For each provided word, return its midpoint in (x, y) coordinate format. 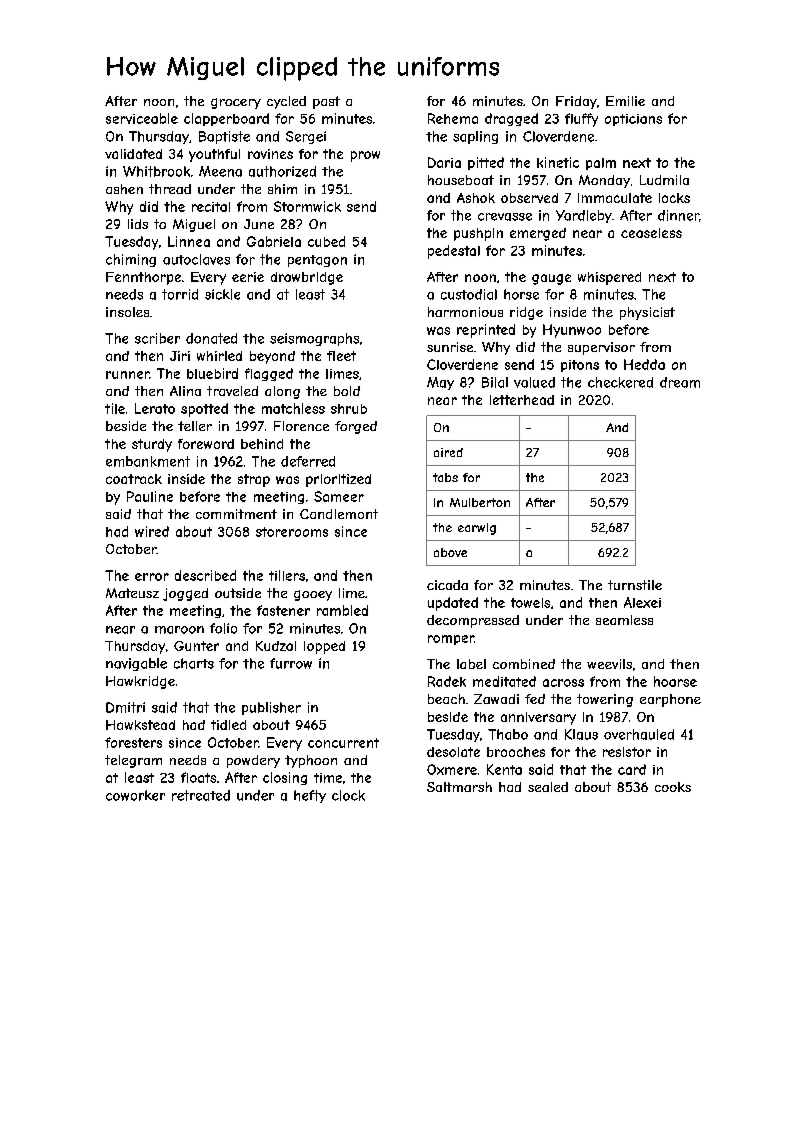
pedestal (454, 252)
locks (674, 198)
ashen (124, 189)
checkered (620, 382)
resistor (627, 752)
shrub (349, 409)
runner (127, 375)
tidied (228, 725)
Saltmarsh (459, 787)
